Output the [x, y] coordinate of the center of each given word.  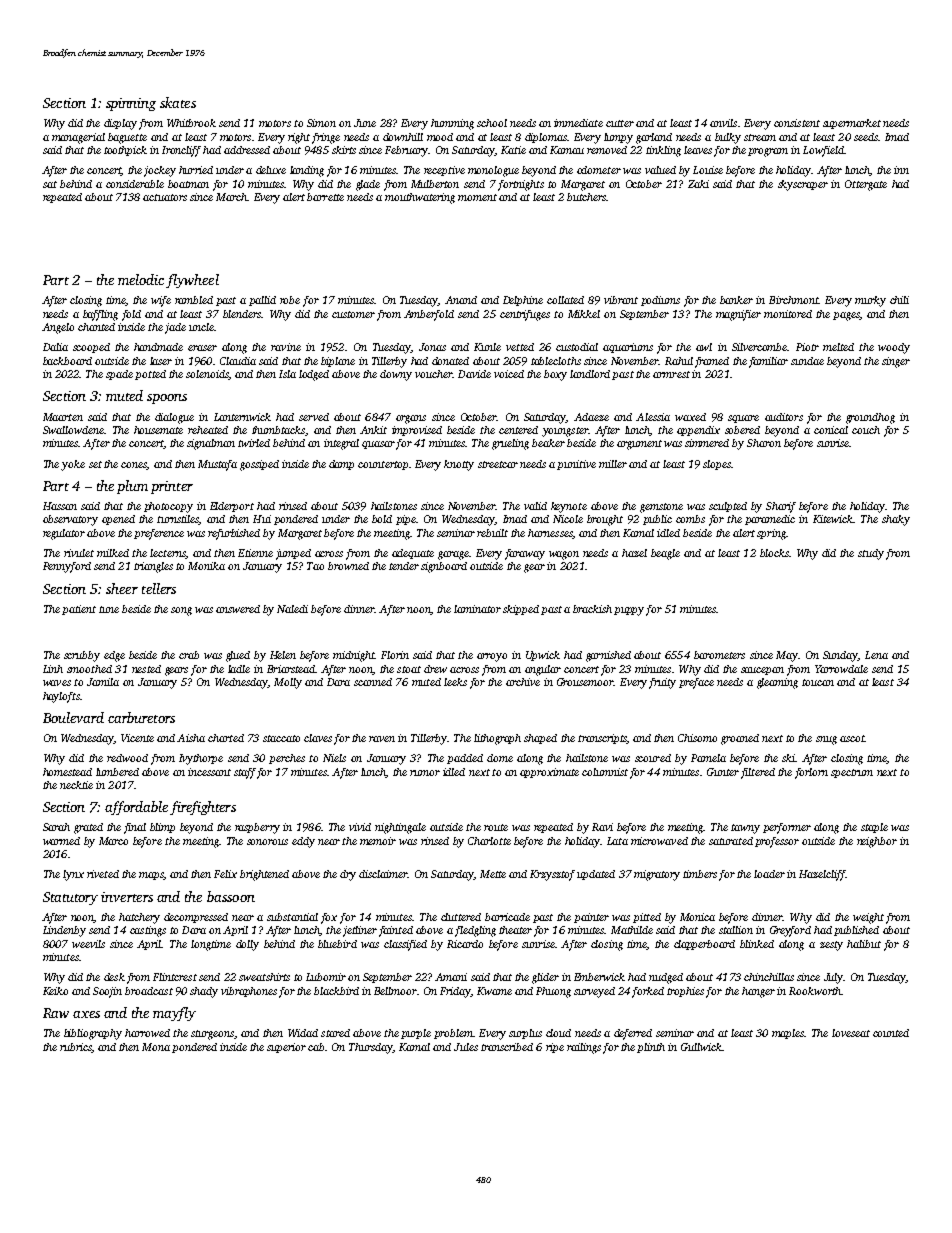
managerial [78, 138]
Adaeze [591, 417]
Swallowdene [73, 430]
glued [238, 656]
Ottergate [866, 185]
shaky [896, 520]
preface [696, 683]
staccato [281, 738]
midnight [354, 656]
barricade [507, 917]
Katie [513, 150]
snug [826, 740]
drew [435, 669]
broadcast [149, 991]
